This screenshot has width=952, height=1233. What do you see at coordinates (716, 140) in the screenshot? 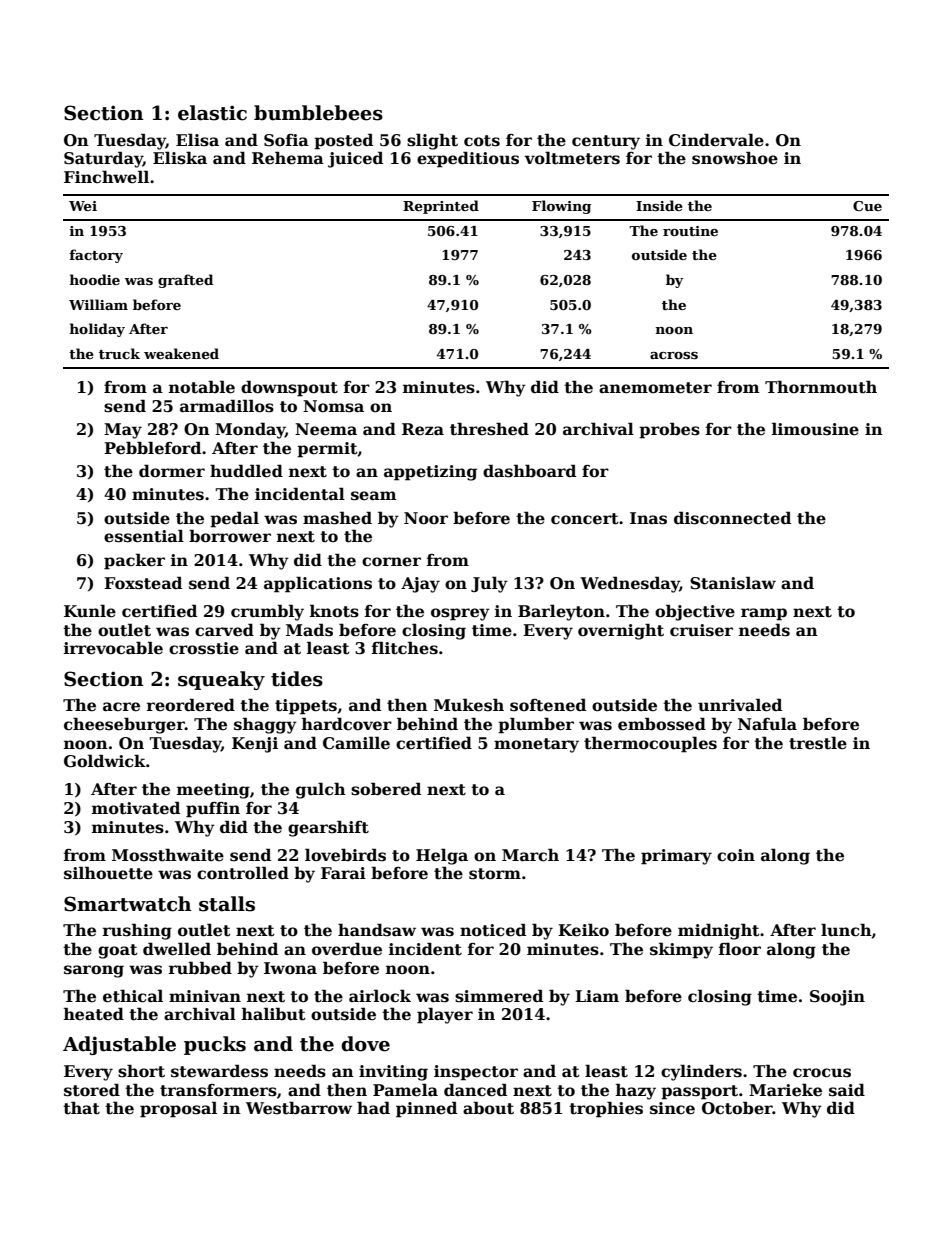
I see `Cindervale` at bounding box center [716, 140].
